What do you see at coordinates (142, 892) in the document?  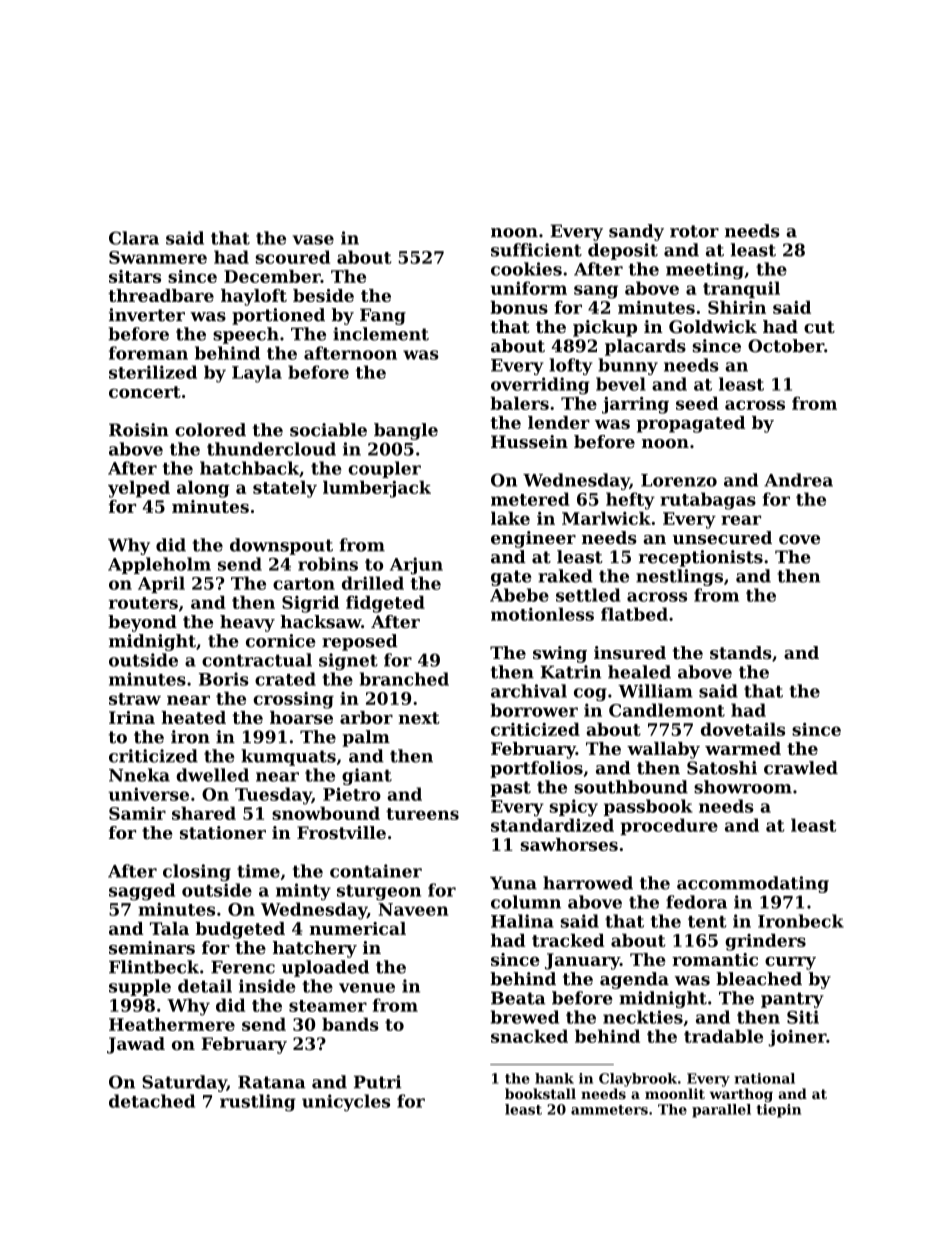 I see `sagged` at bounding box center [142, 892].
